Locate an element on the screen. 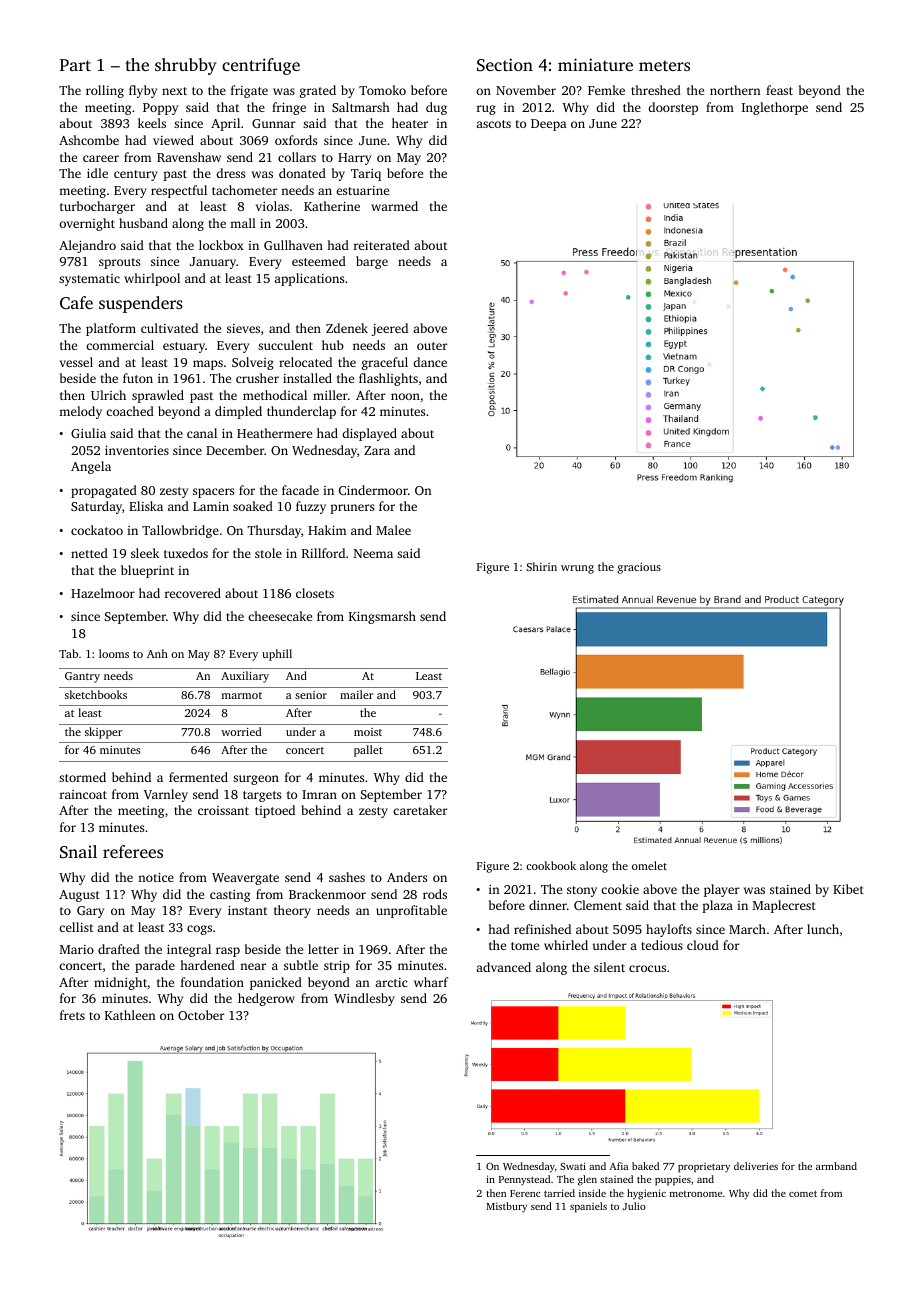 The width and height of the screenshot is (924, 1308). frets is located at coordinates (72, 1015).
